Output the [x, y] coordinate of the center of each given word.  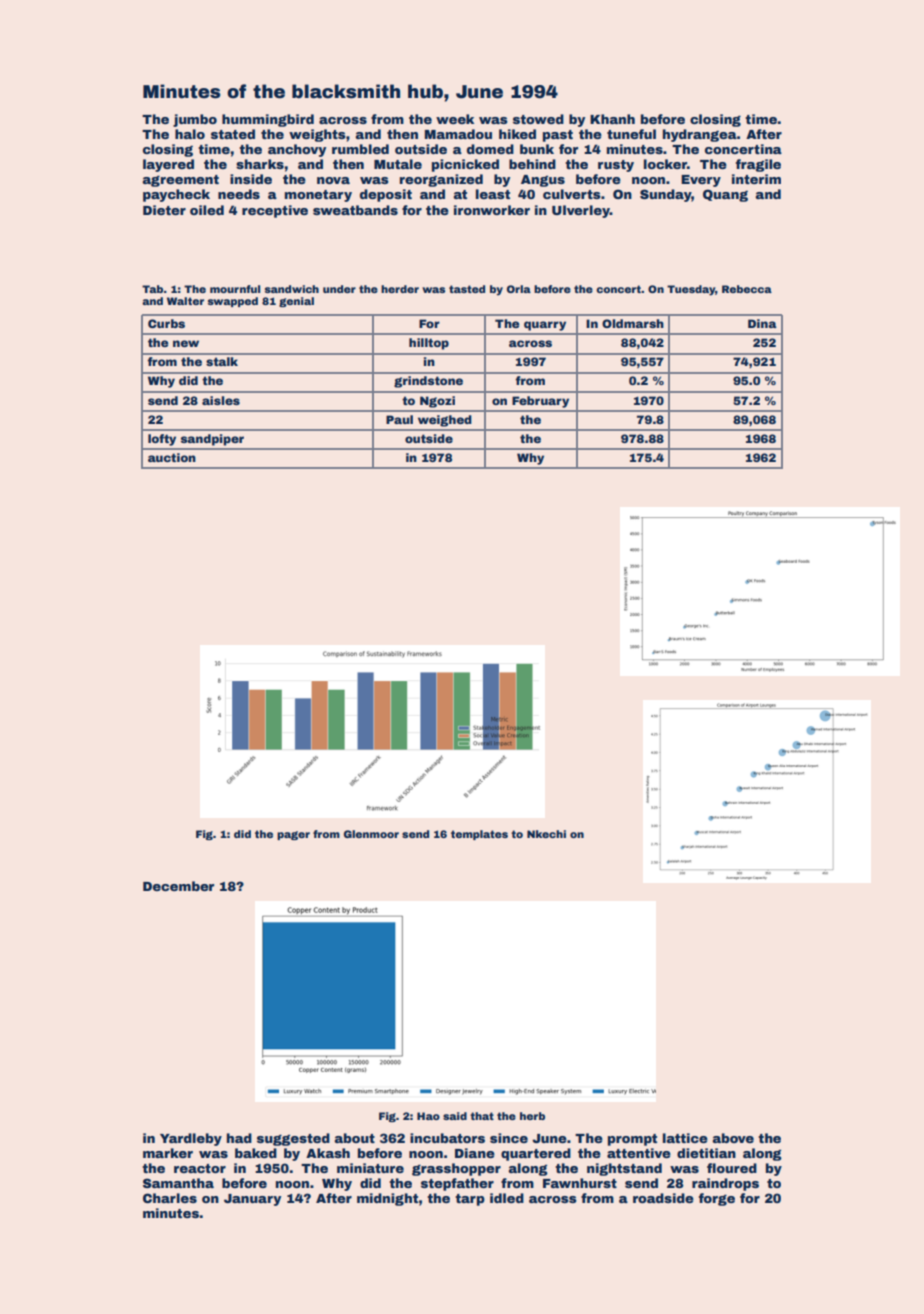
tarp [470, 1200]
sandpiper [212, 440]
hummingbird [268, 120]
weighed [445, 421]
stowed [538, 119]
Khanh [612, 119]
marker [168, 1153]
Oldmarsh [633, 323]
